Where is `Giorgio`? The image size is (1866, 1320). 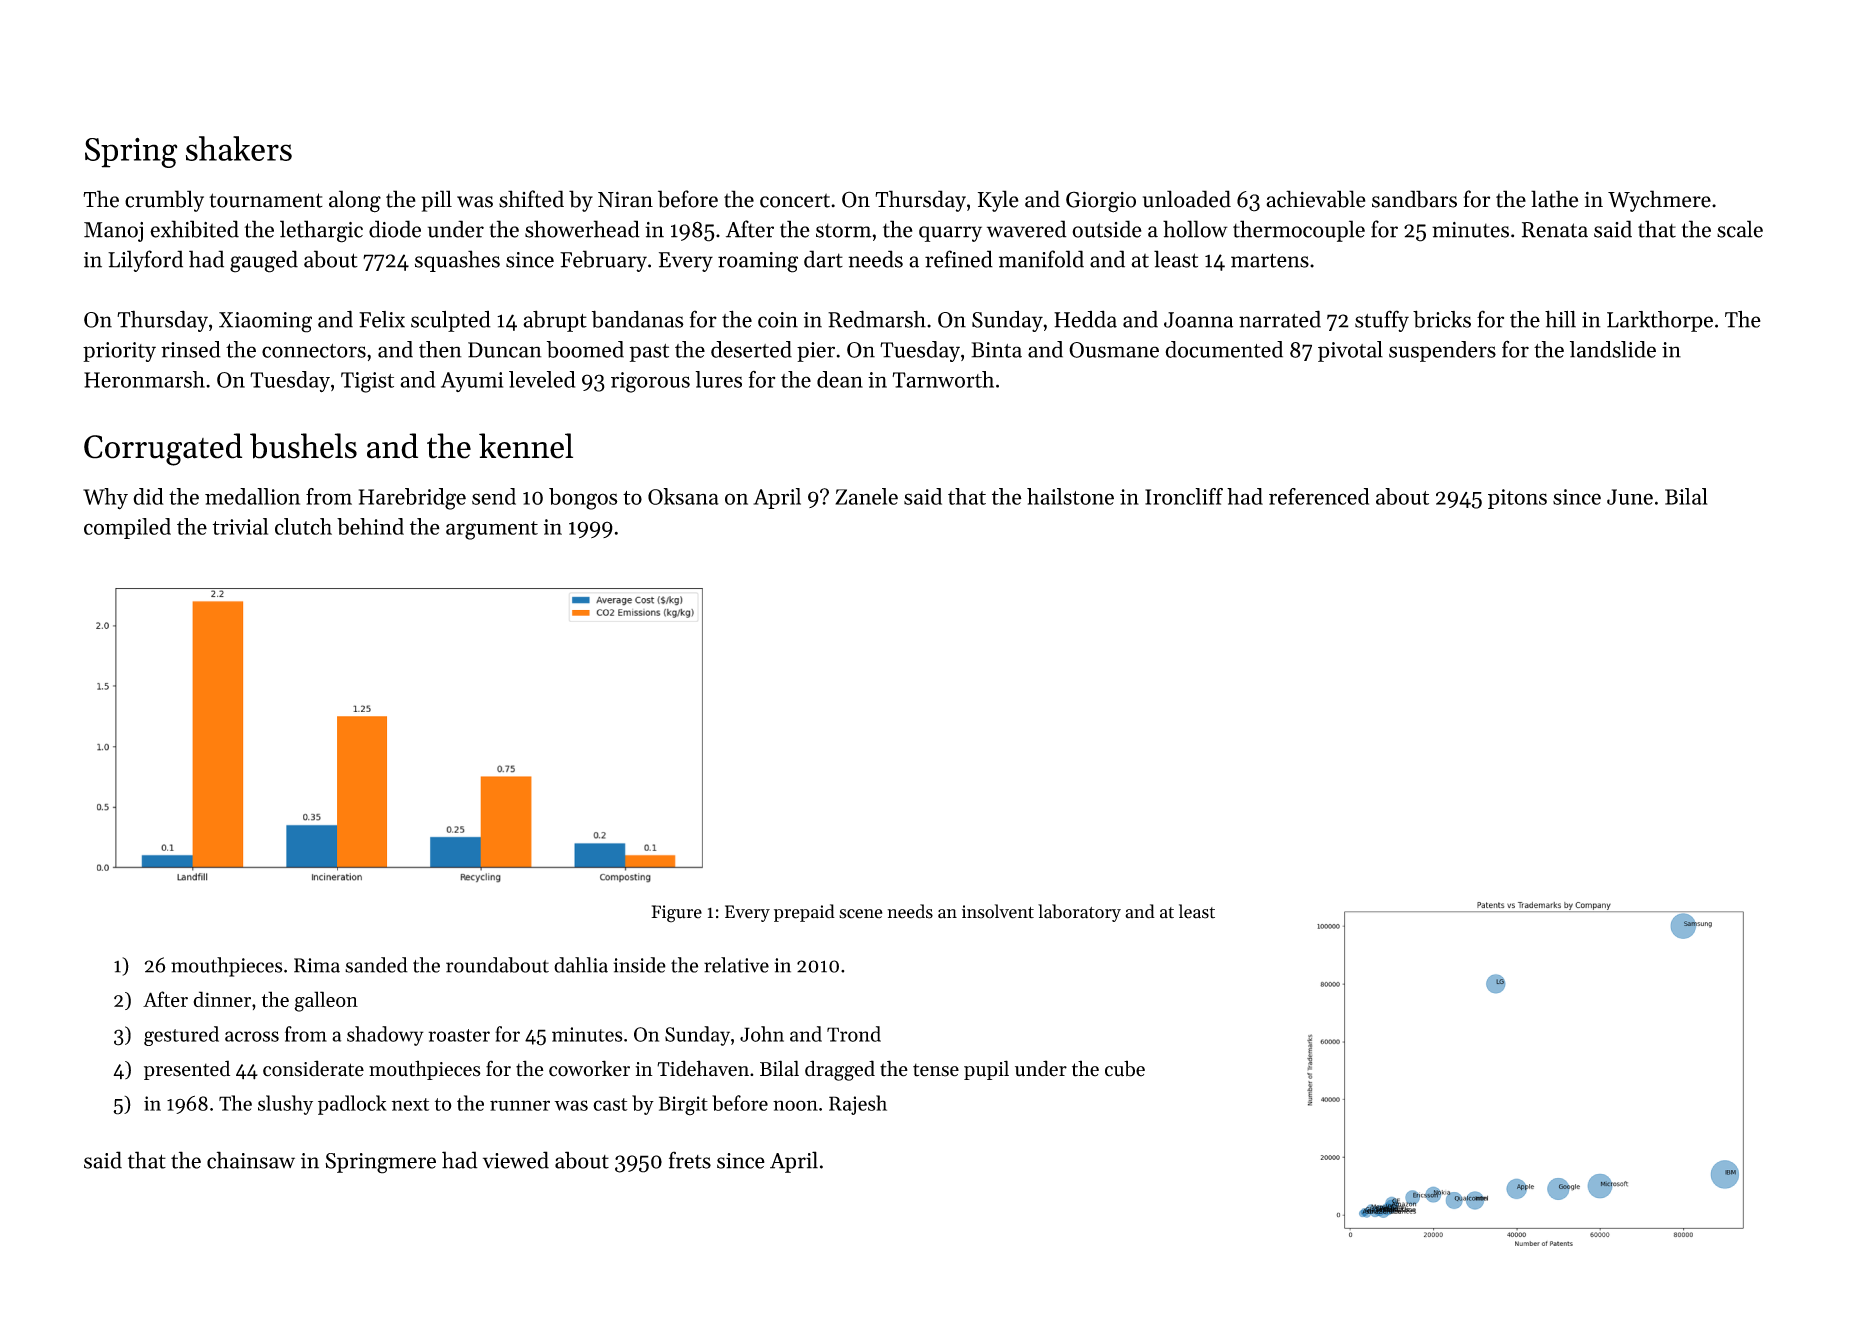 Giorgio is located at coordinates (1101, 202).
